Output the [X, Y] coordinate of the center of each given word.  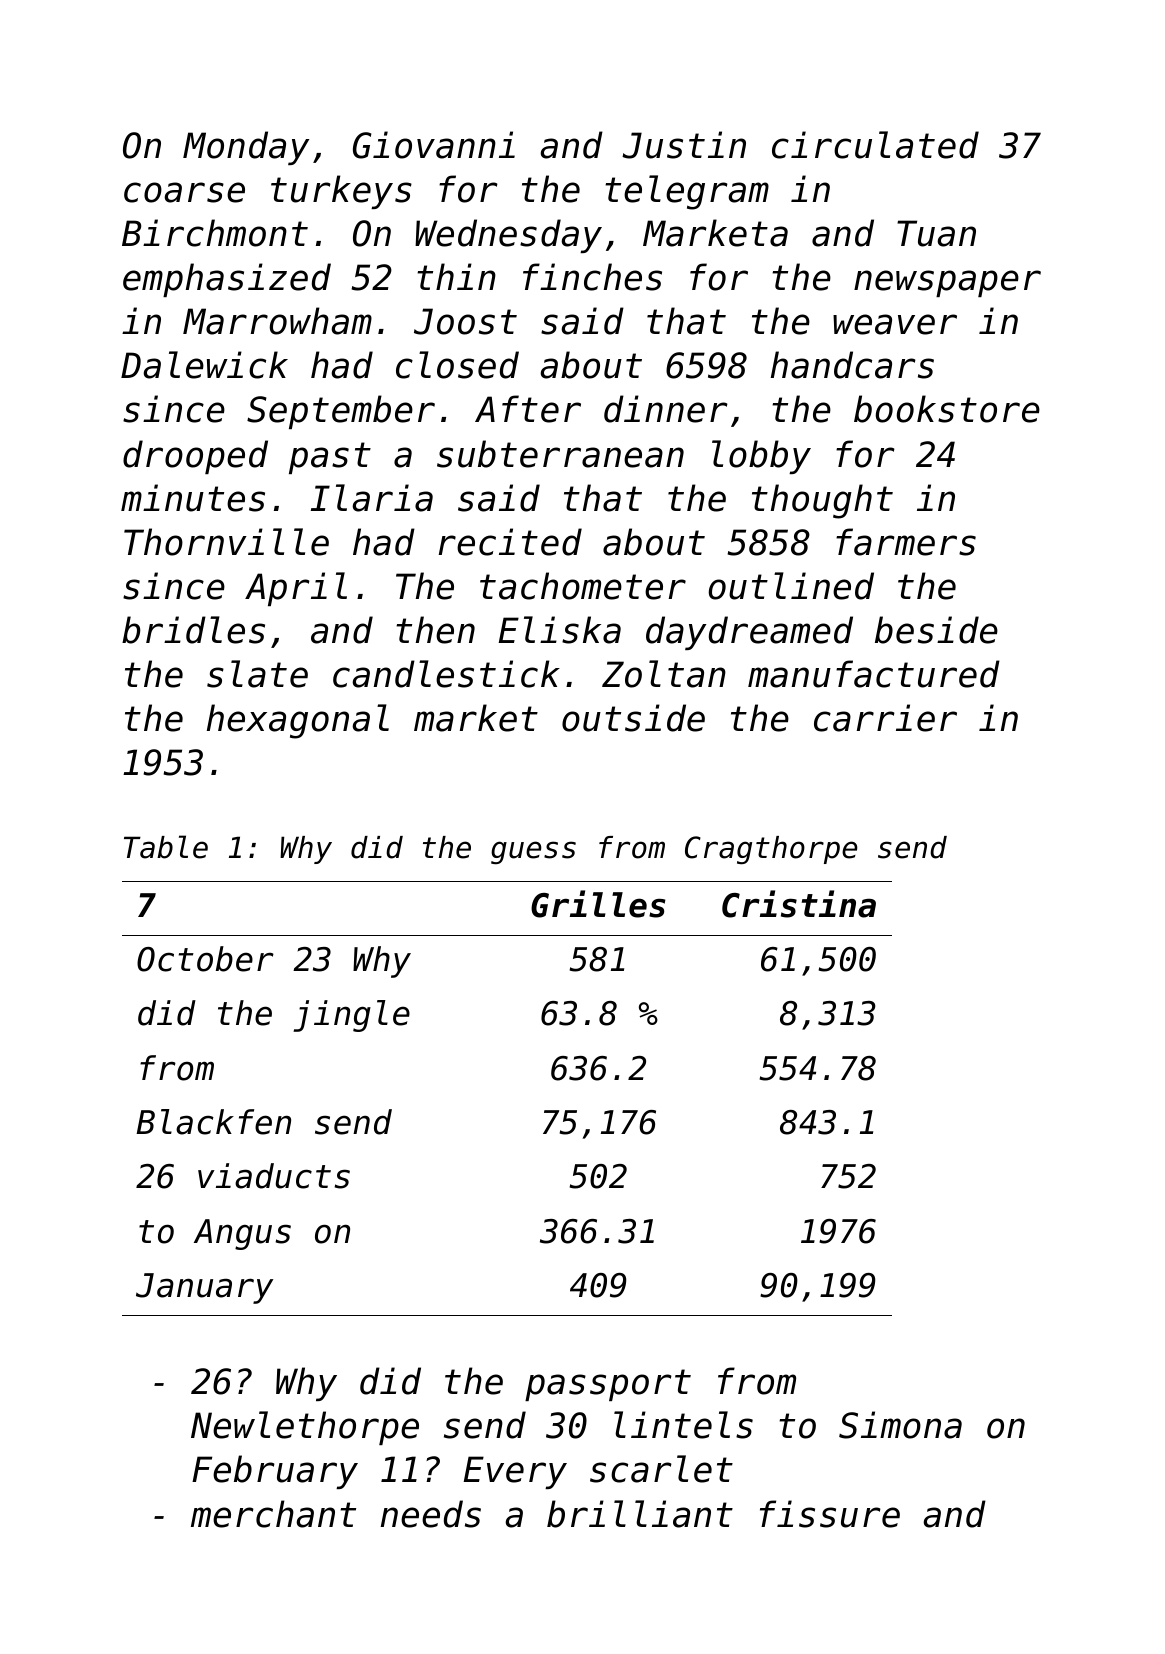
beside [936, 630]
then [435, 630]
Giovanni [434, 145]
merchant [273, 1514]
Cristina [799, 904]
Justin [684, 145]
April [296, 589]
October [205, 959]
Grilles [598, 904]
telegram [687, 192]
